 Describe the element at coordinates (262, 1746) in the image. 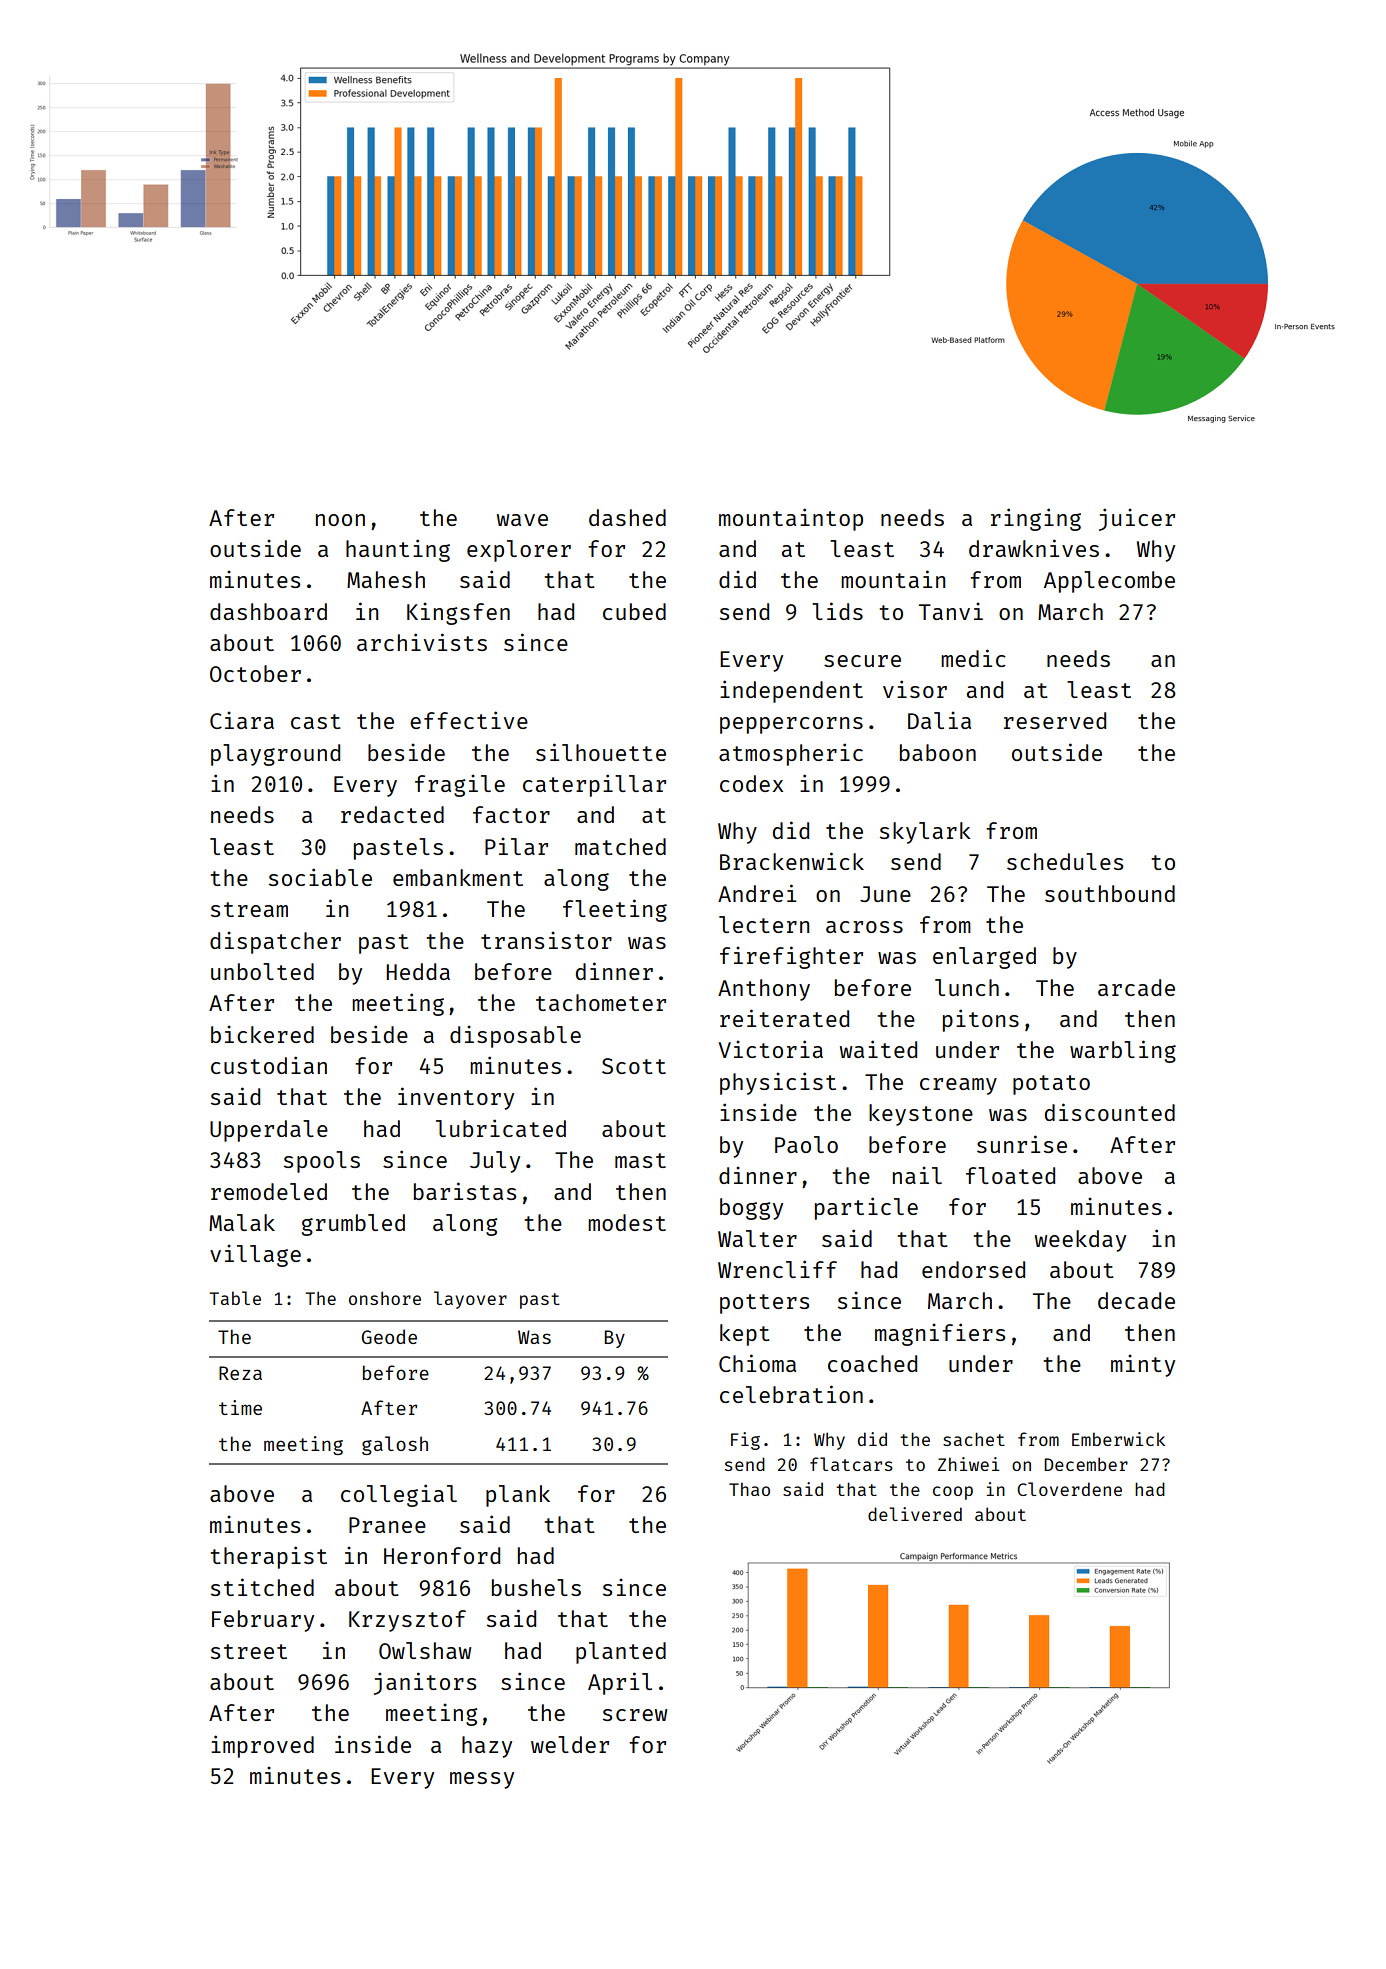

I see `improved` at that location.
